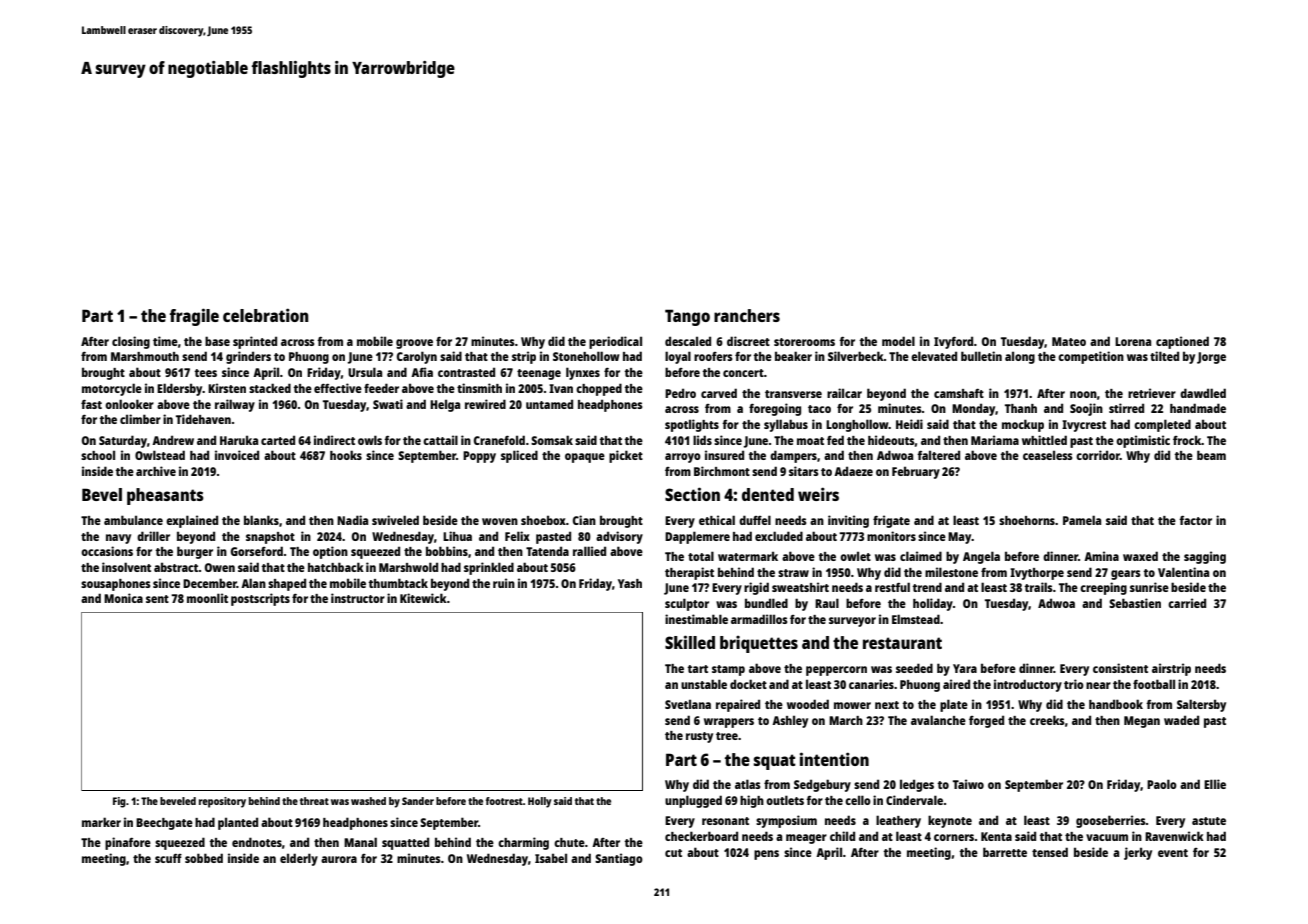  Describe the element at coordinates (194, 317) in the image. I see `fragile` at that location.
